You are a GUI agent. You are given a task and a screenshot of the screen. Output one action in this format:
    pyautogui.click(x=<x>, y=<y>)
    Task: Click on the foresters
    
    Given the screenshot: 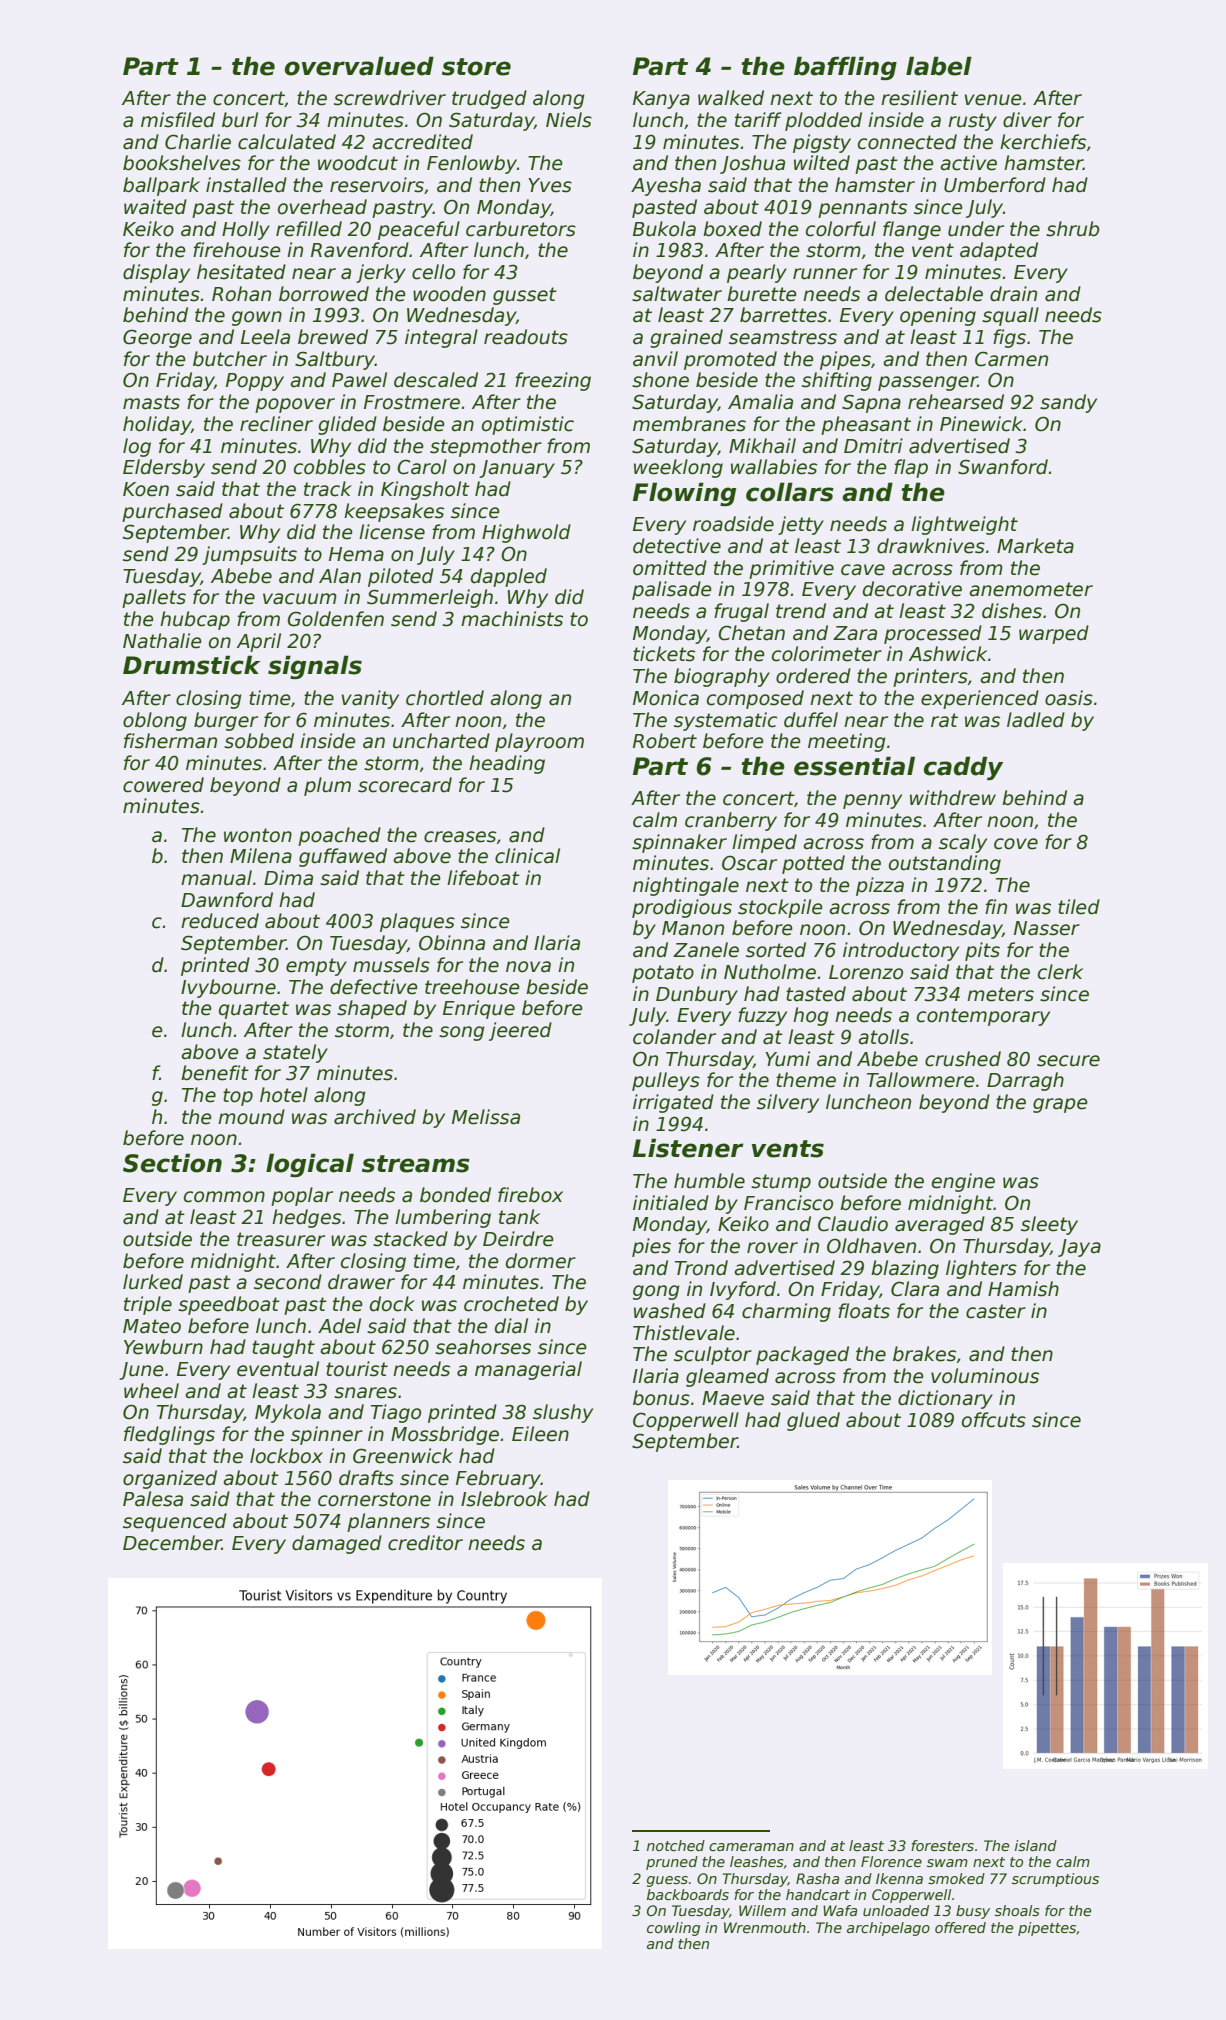 What is the action you would take?
    pyautogui.click(x=942, y=1845)
